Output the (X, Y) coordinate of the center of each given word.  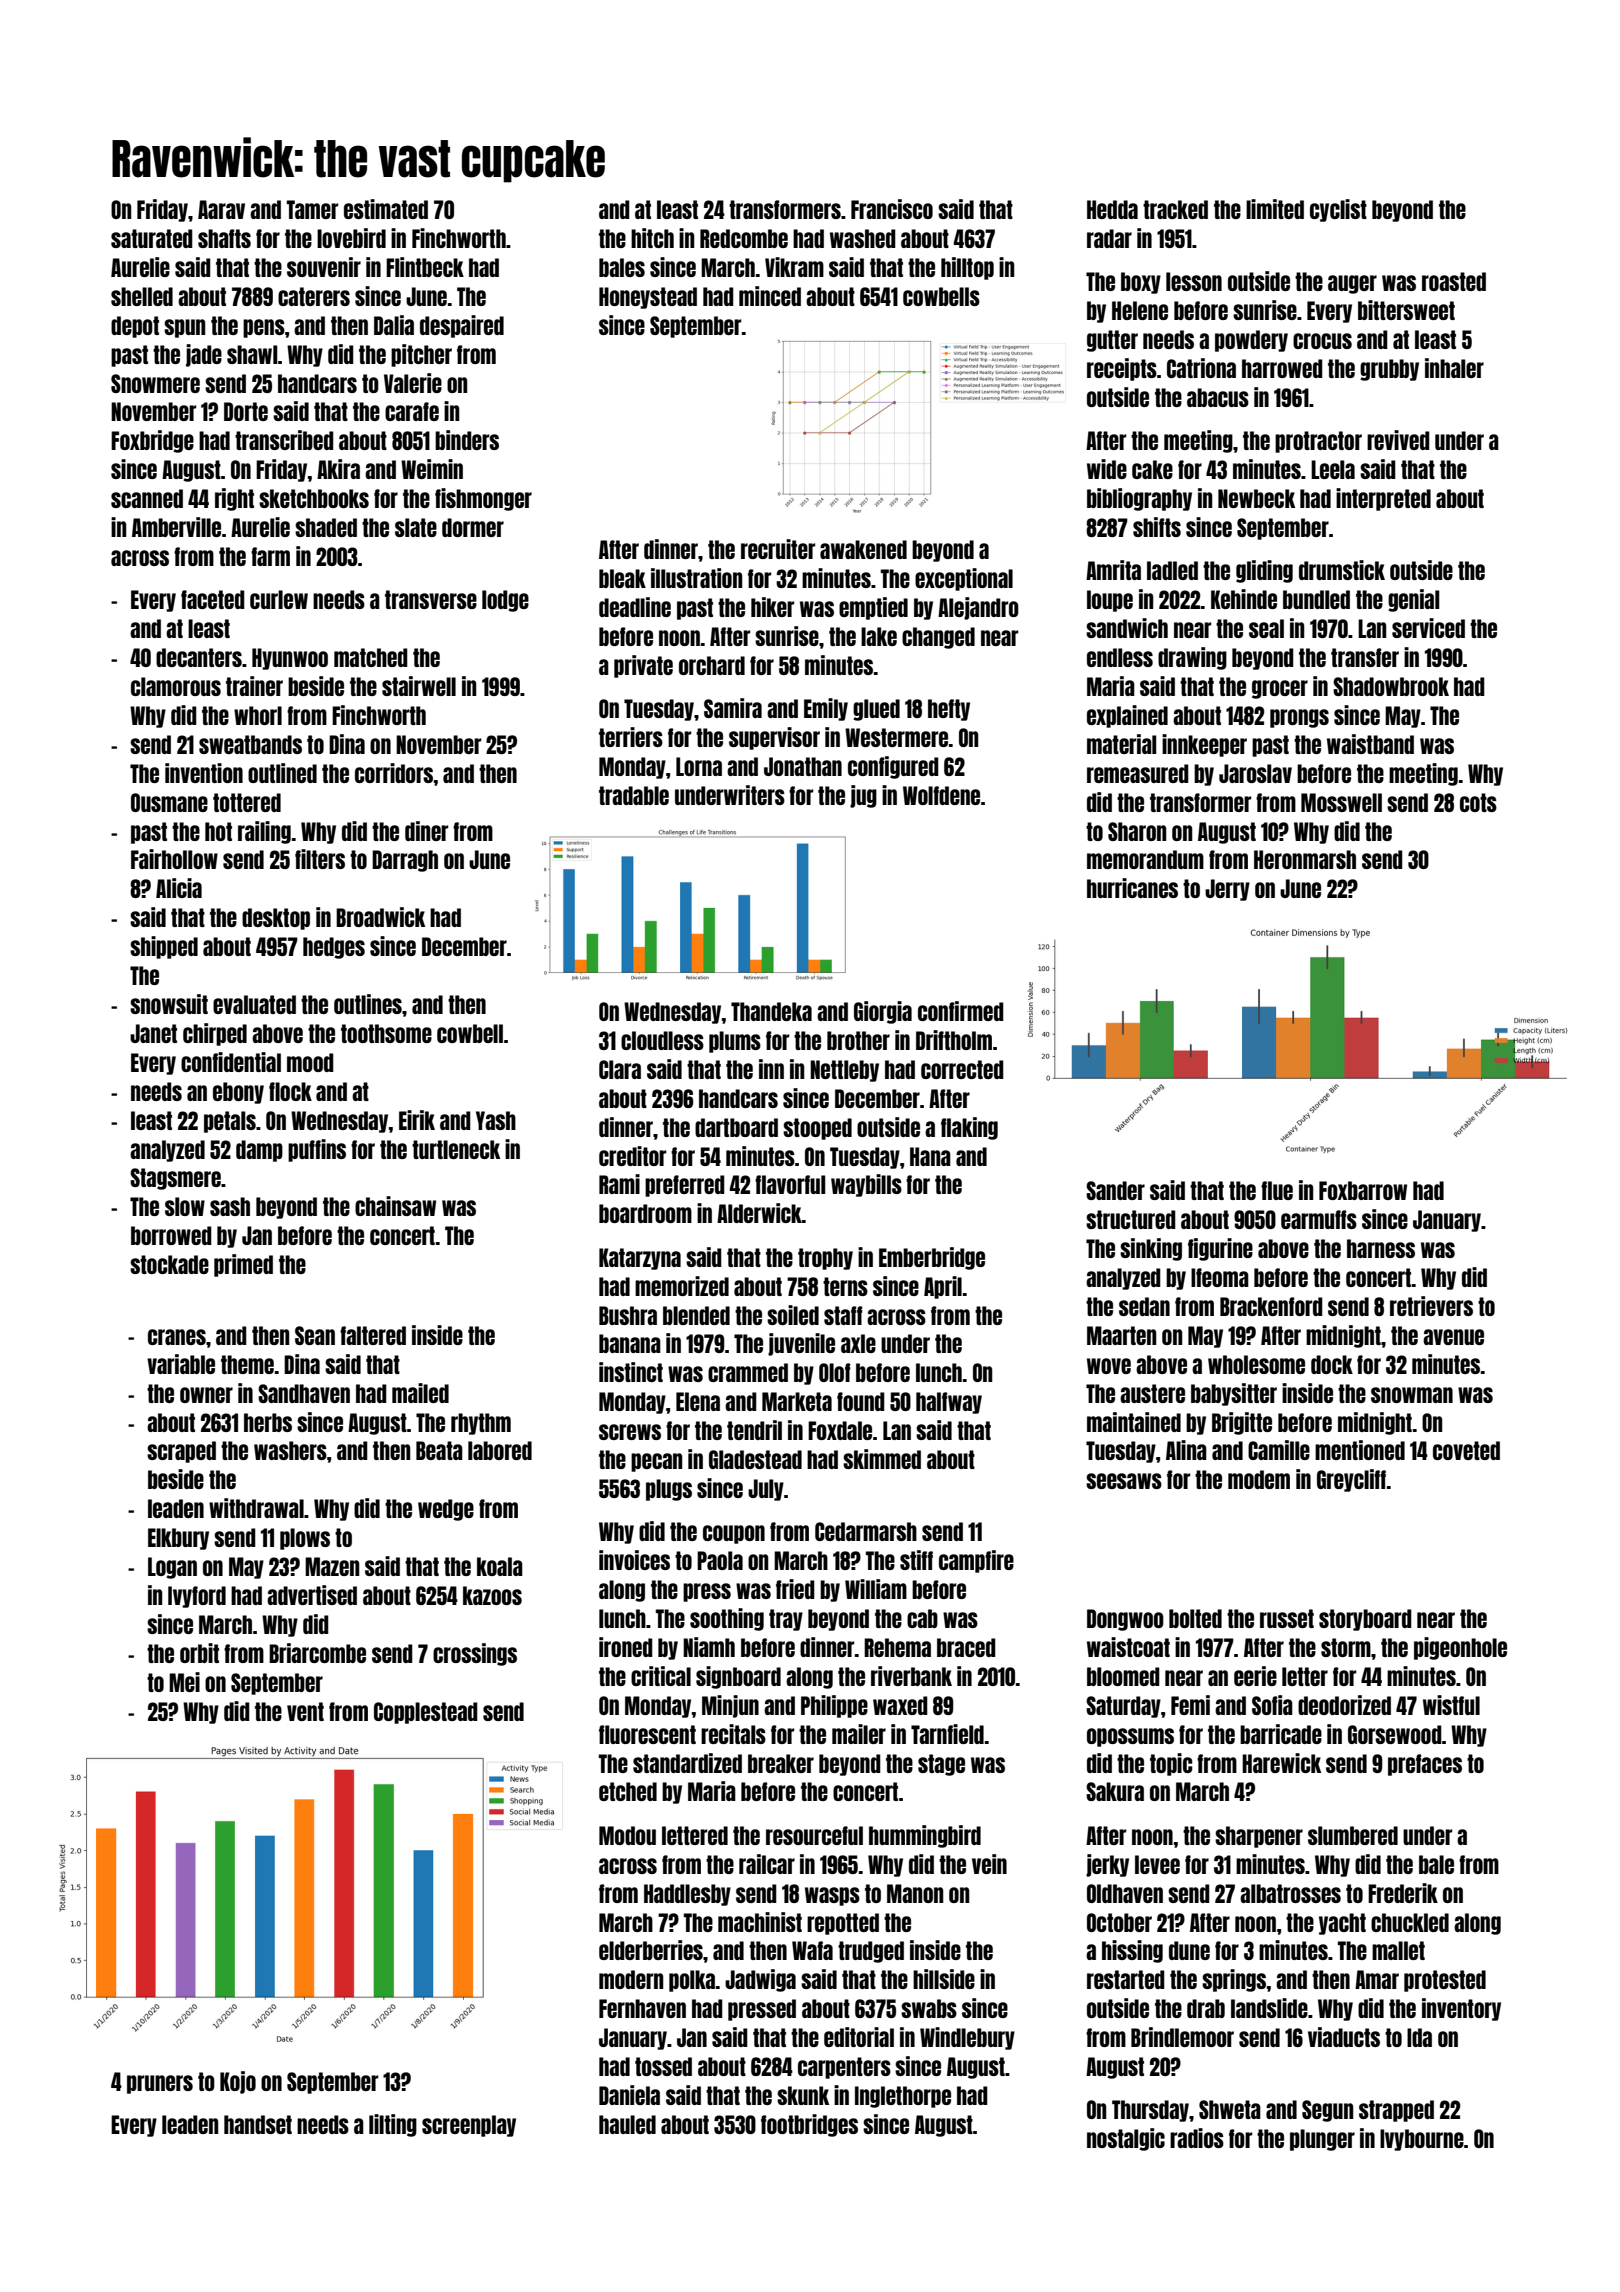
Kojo (238, 2082)
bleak (622, 578)
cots (1478, 802)
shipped (164, 947)
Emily (826, 709)
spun (184, 328)
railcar (767, 1864)
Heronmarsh (1305, 859)
